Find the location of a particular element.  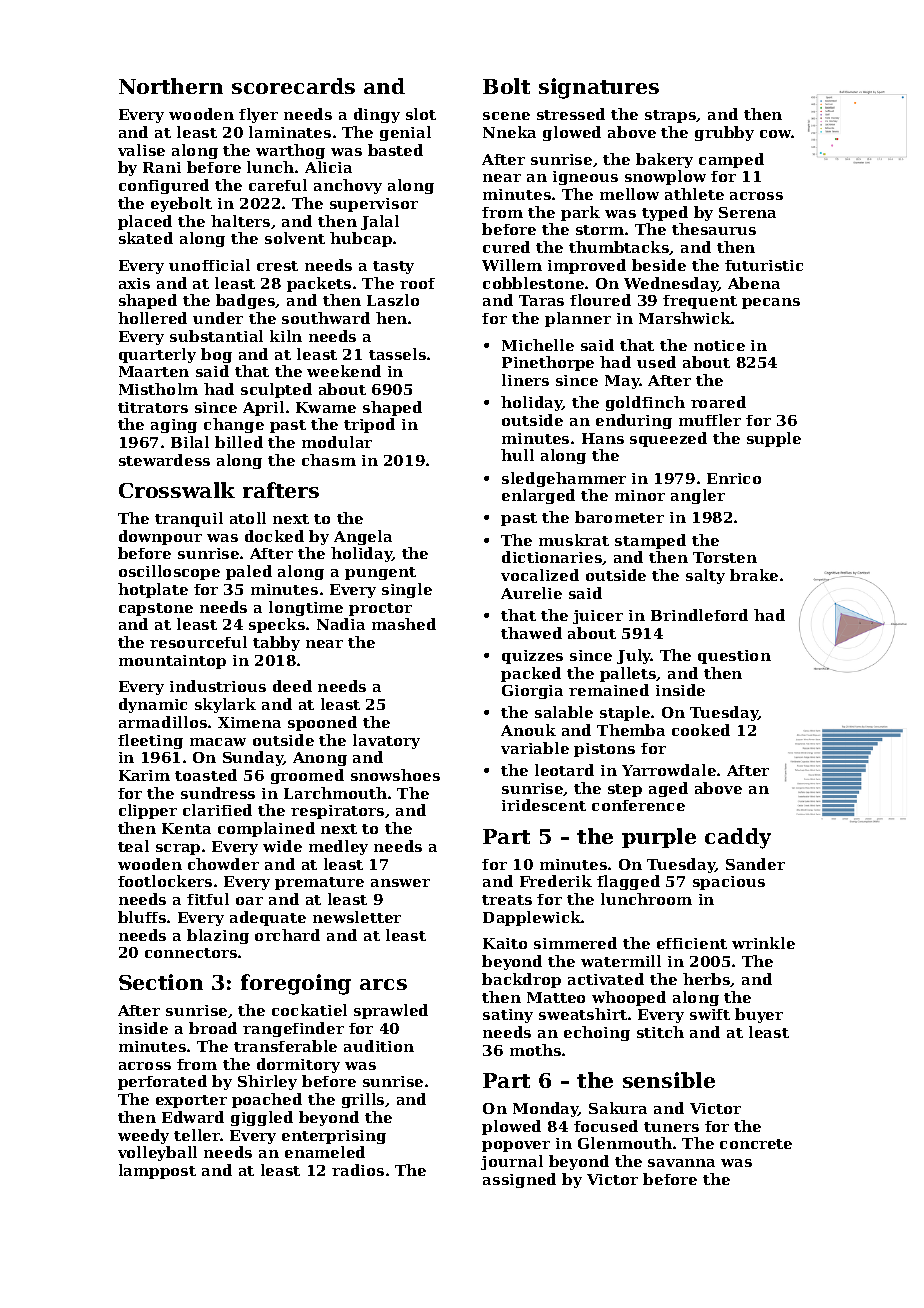

Kaito is located at coordinates (505, 943).
